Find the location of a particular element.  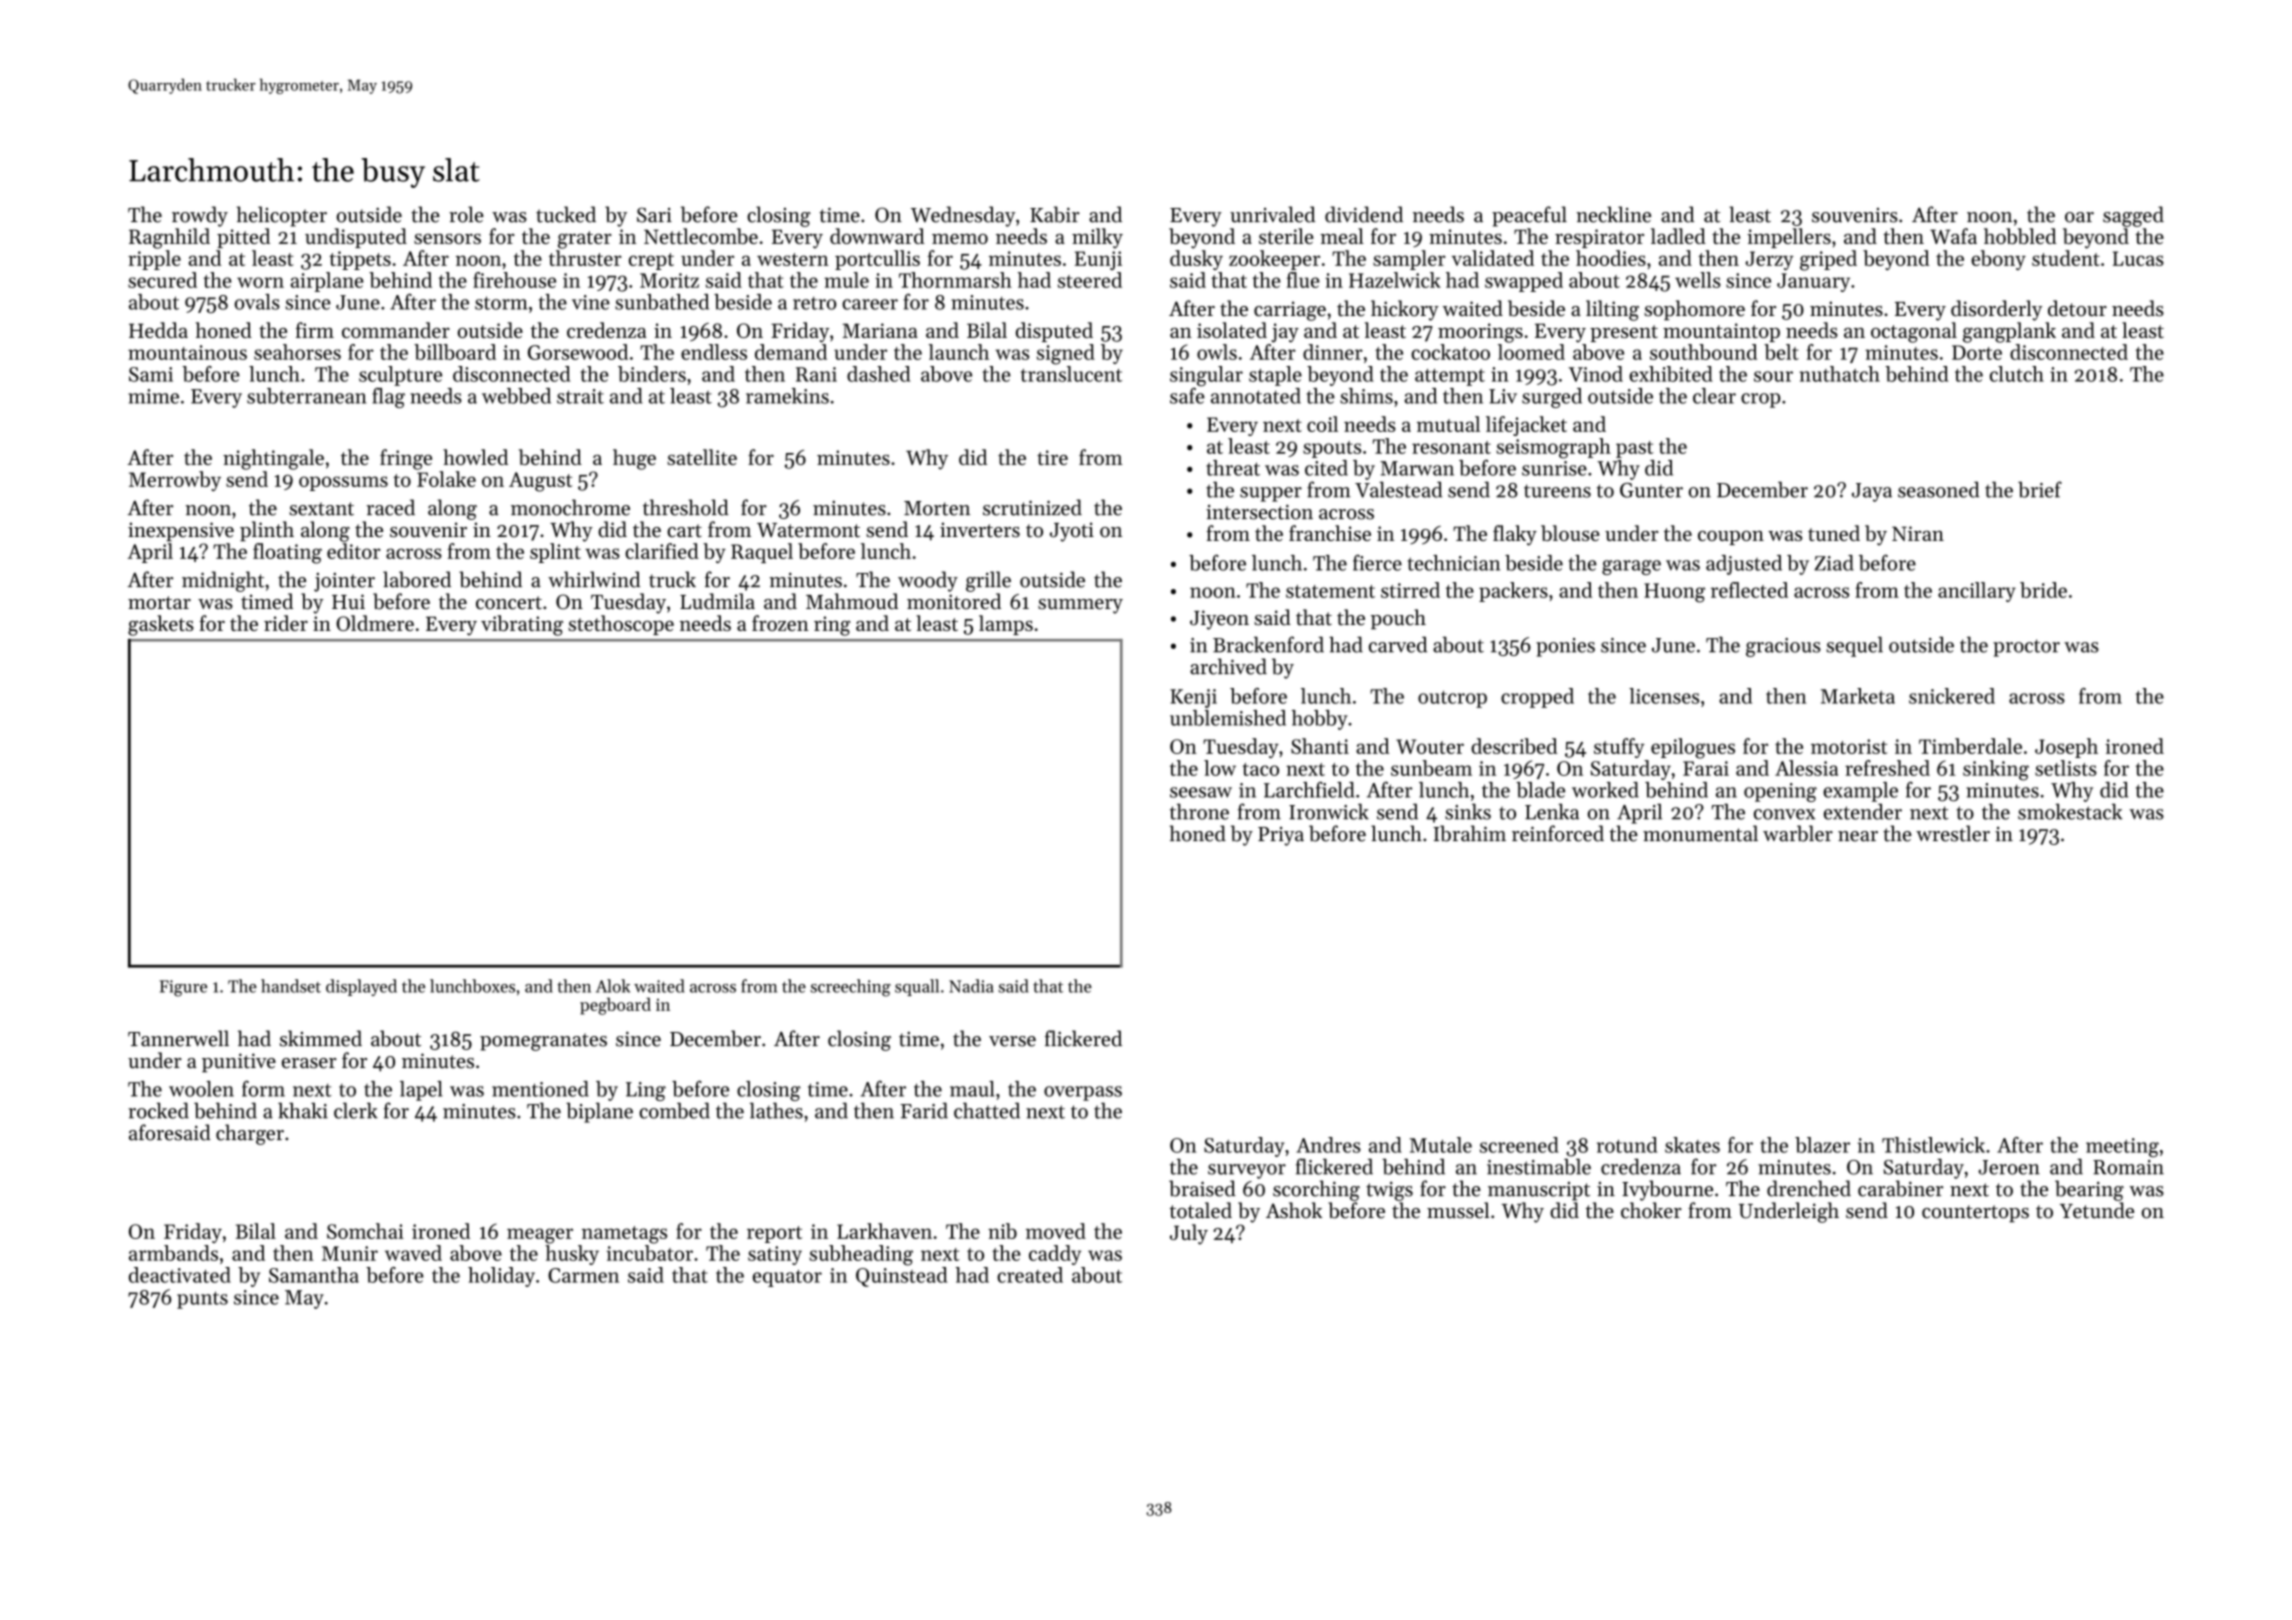

gaskets is located at coordinates (161, 625).
